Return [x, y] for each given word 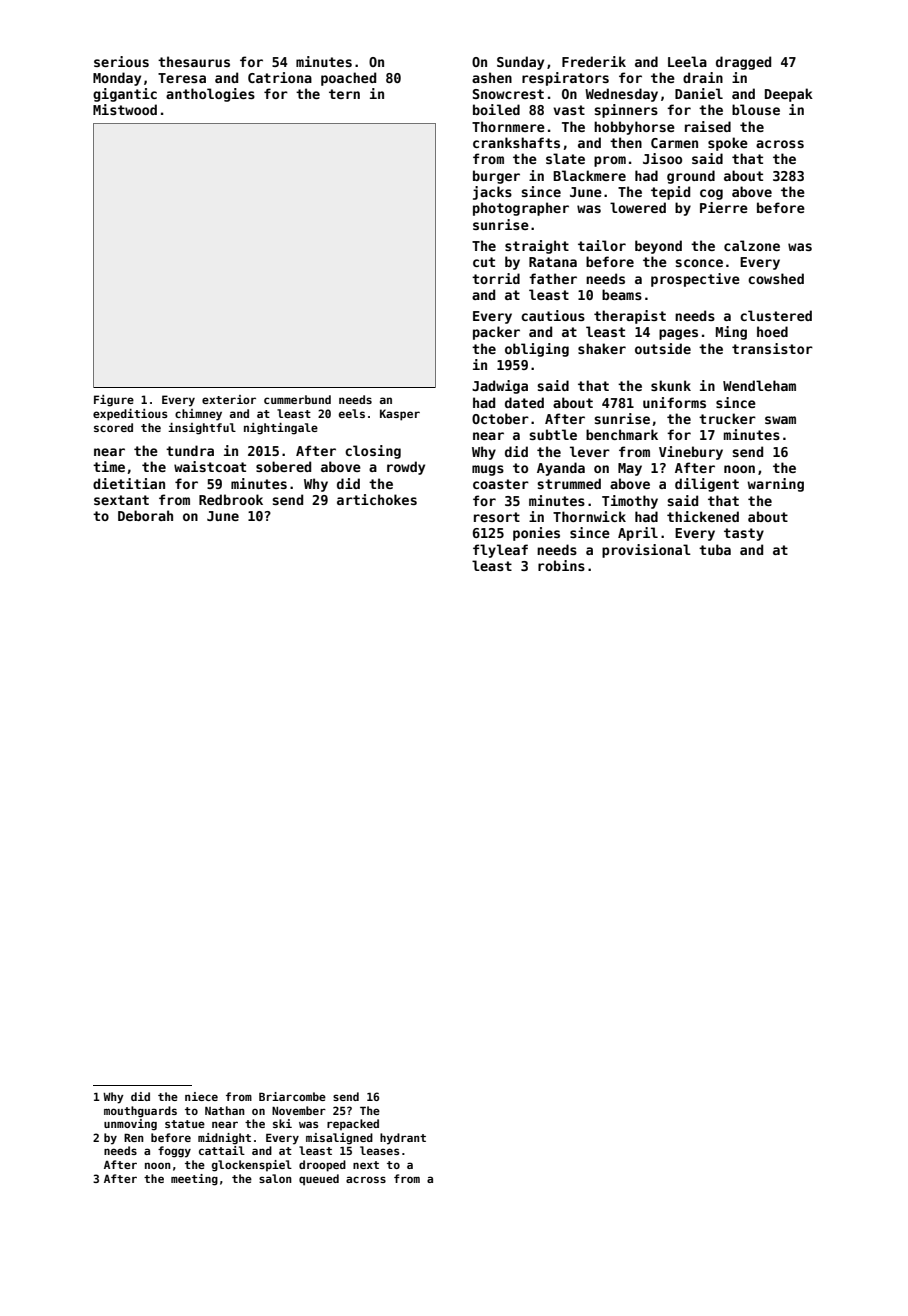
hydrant [403, 1139]
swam [780, 420]
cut [484, 262]
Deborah [145, 515]
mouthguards [140, 1112]
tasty [744, 534]
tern [344, 94]
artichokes [377, 499]
